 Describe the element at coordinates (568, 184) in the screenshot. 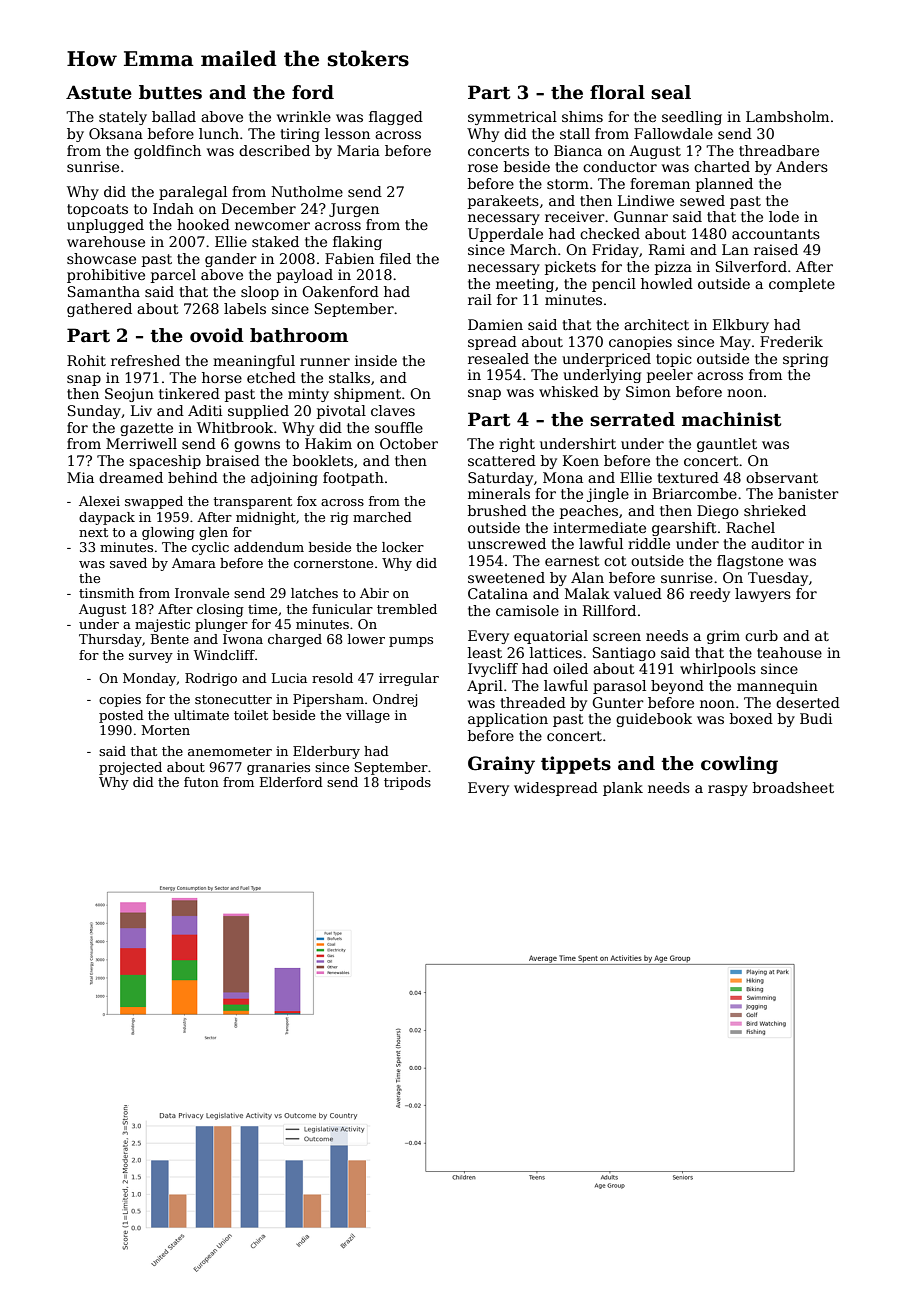

I see `storm` at that location.
